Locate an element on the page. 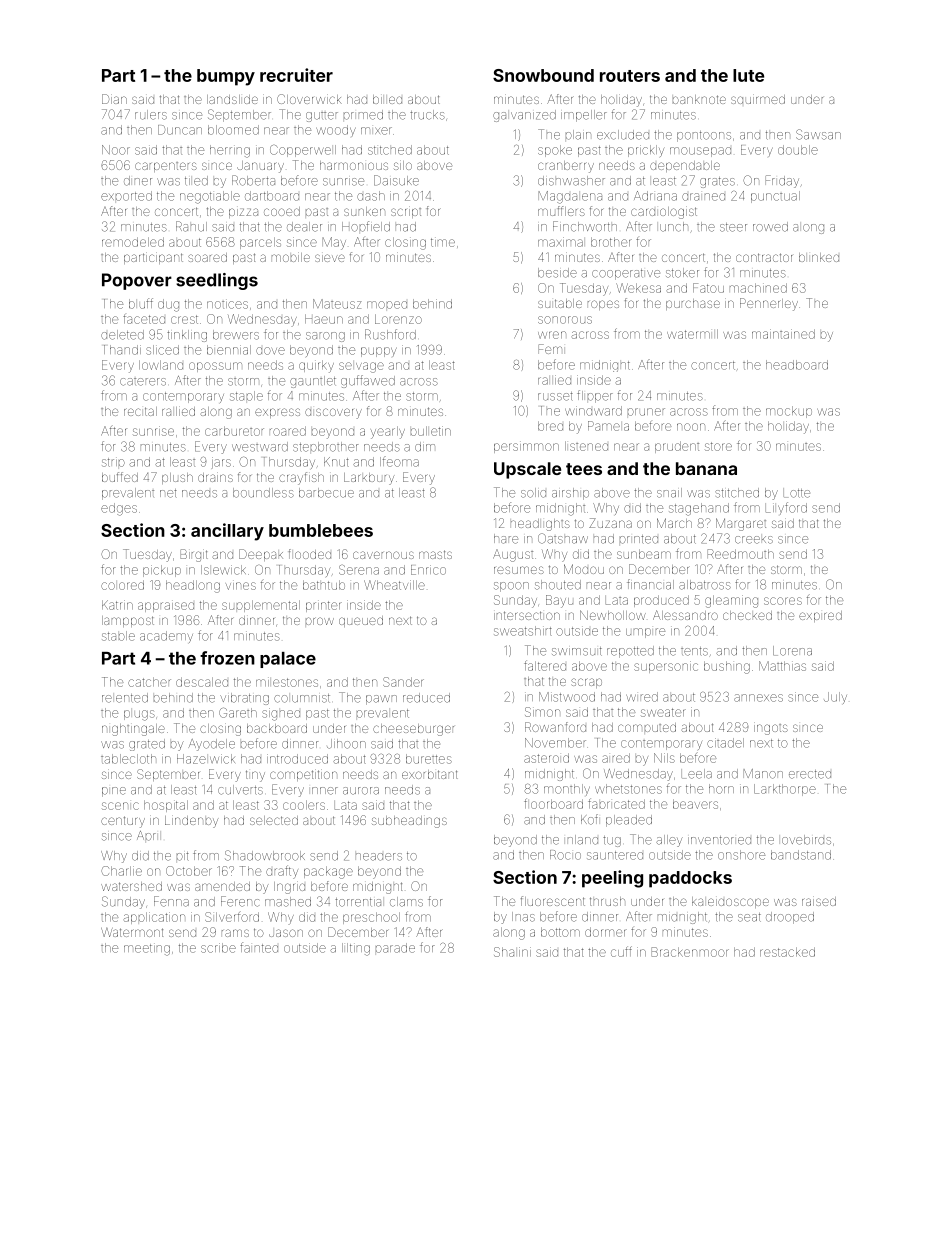  October is located at coordinates (189, 871).
